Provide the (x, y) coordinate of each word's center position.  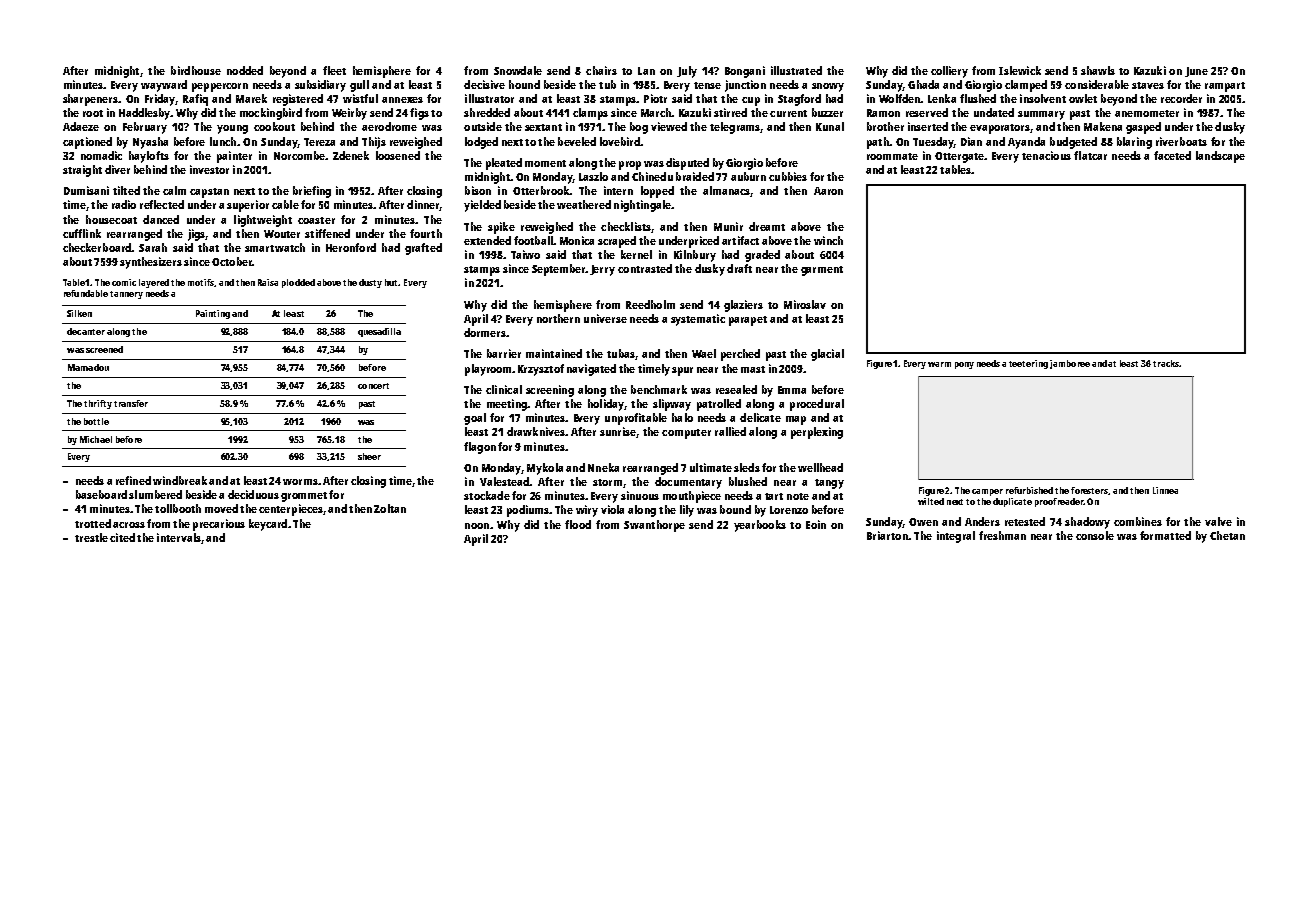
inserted (928, 126)
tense (707, 85)
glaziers (743, 306)
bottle (96, 421)
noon (477, 526)
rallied (730, 431)
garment (822, 271)
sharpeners (91, 100)
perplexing (817, 433)
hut (392, 282)
